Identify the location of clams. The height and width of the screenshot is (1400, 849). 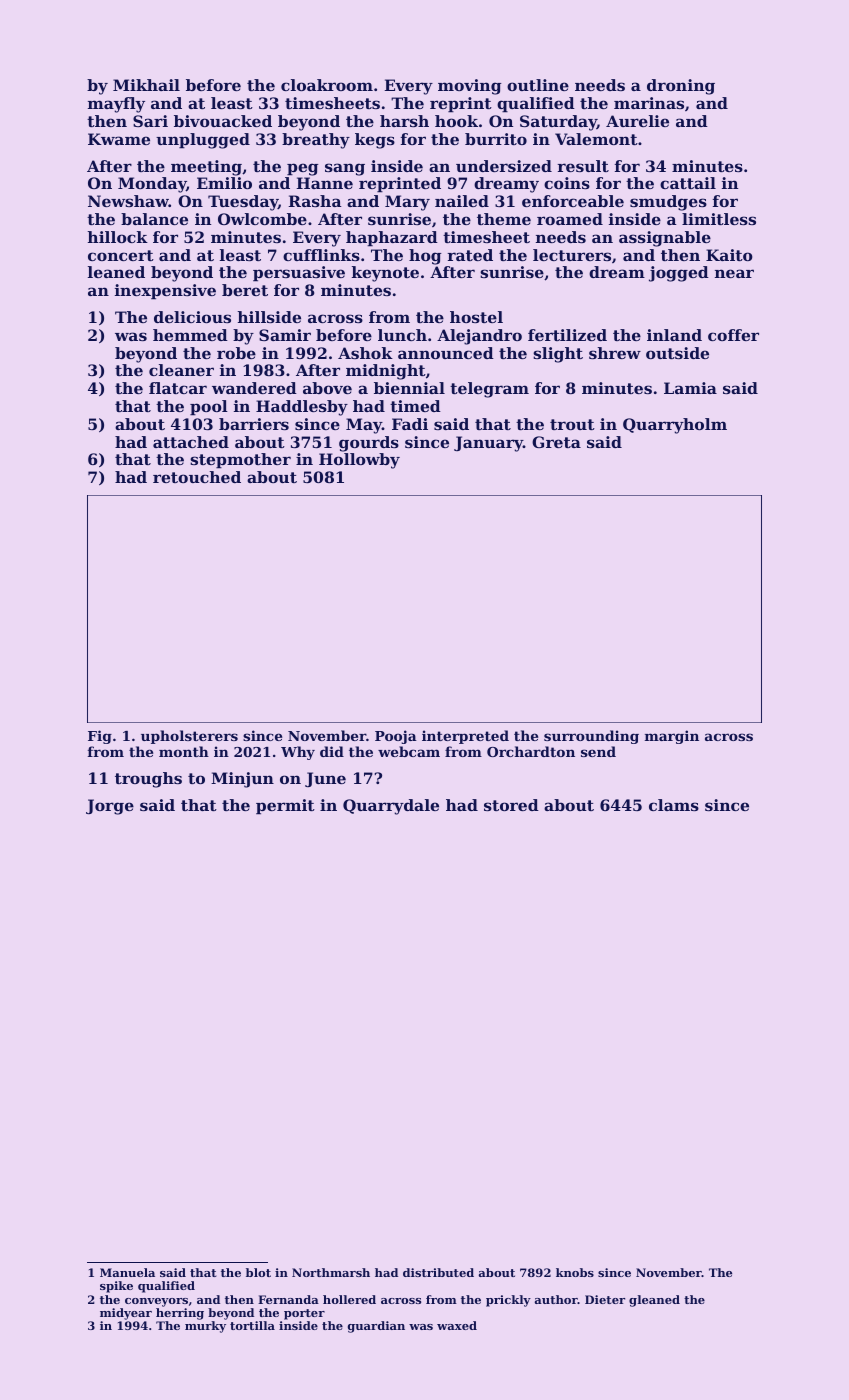
(674, 805).
